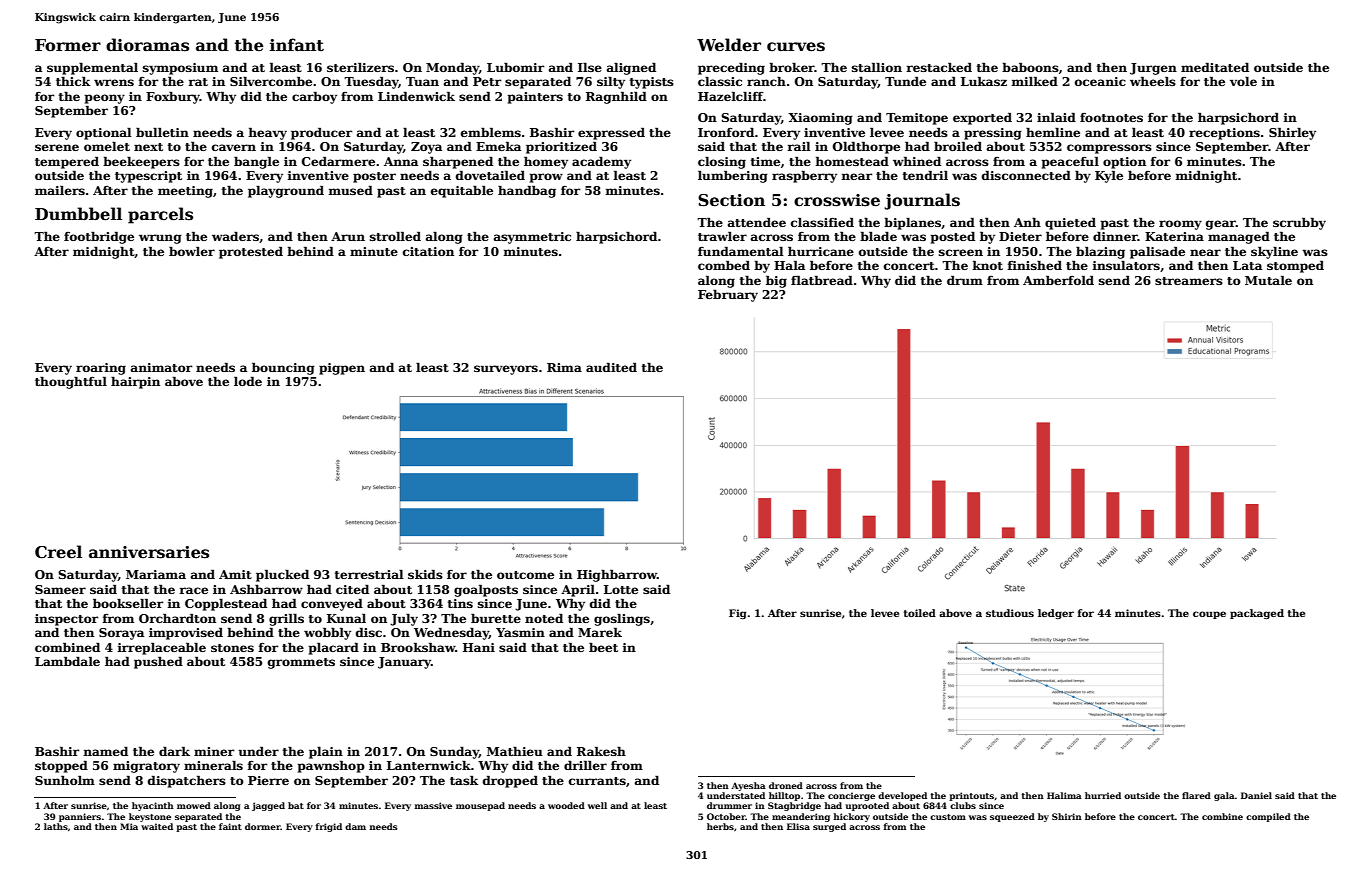 This screenshot has width=1372, height=887. I want to click on flatbread, so click(822, 280).
